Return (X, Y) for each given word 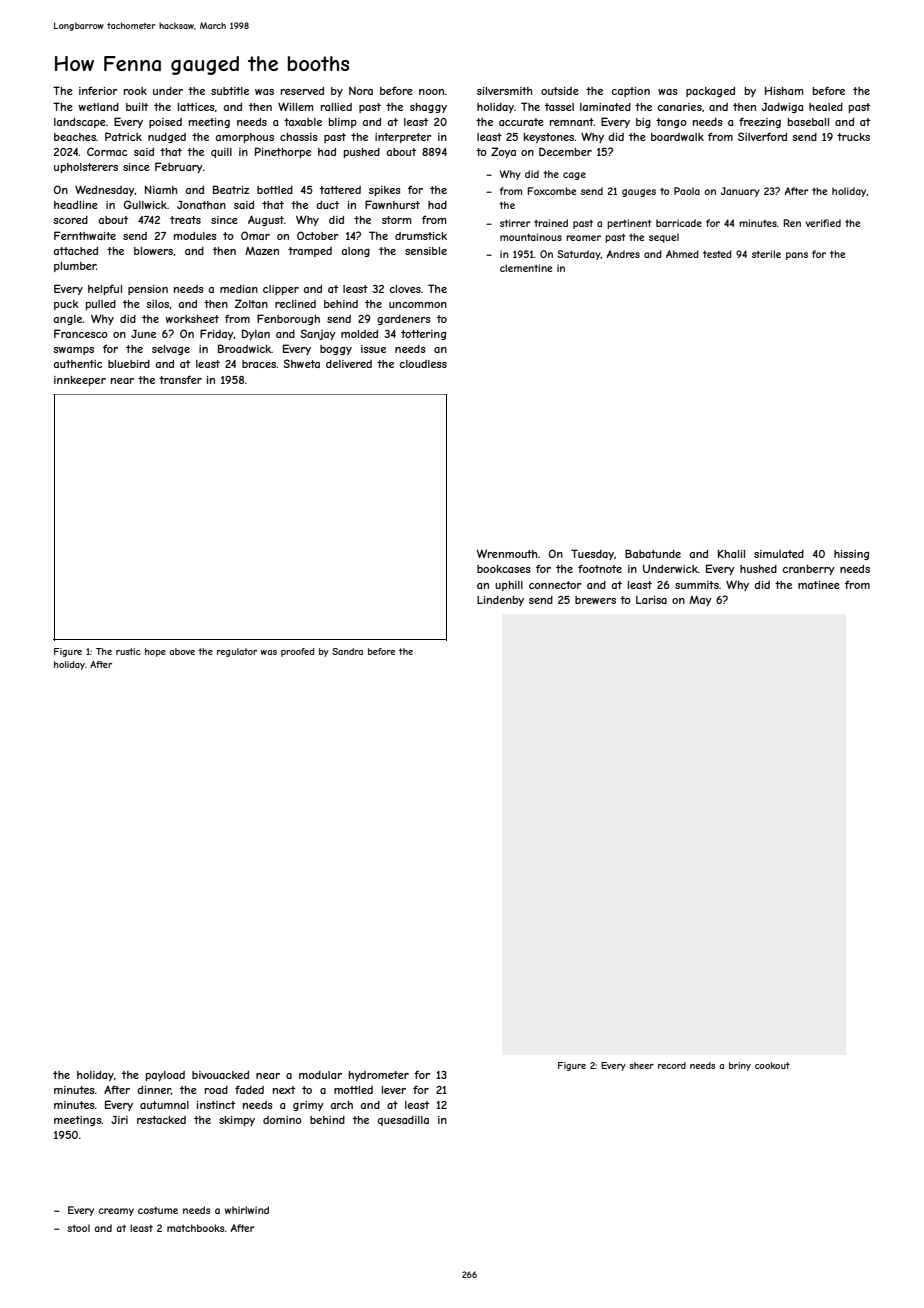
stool (78, 1228)
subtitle (230, 91)
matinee (819, 585)
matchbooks (195, 1228)
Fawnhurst (392, 204)
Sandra (347, 651)
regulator (237, 652)
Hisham (784, 90)
